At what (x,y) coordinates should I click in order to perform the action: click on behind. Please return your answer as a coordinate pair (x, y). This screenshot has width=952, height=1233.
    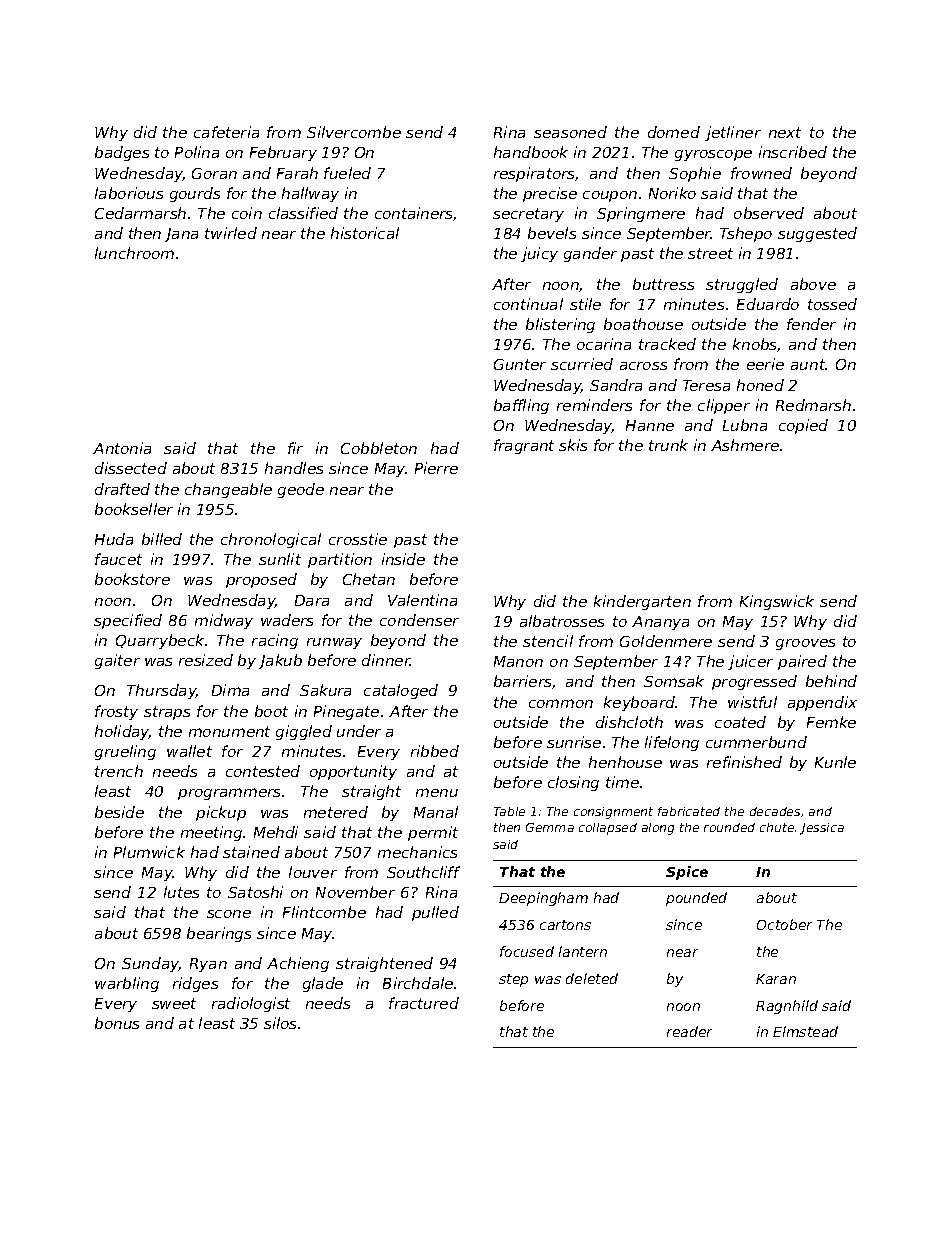
    Looking at the image, I should click on (831, 681).
